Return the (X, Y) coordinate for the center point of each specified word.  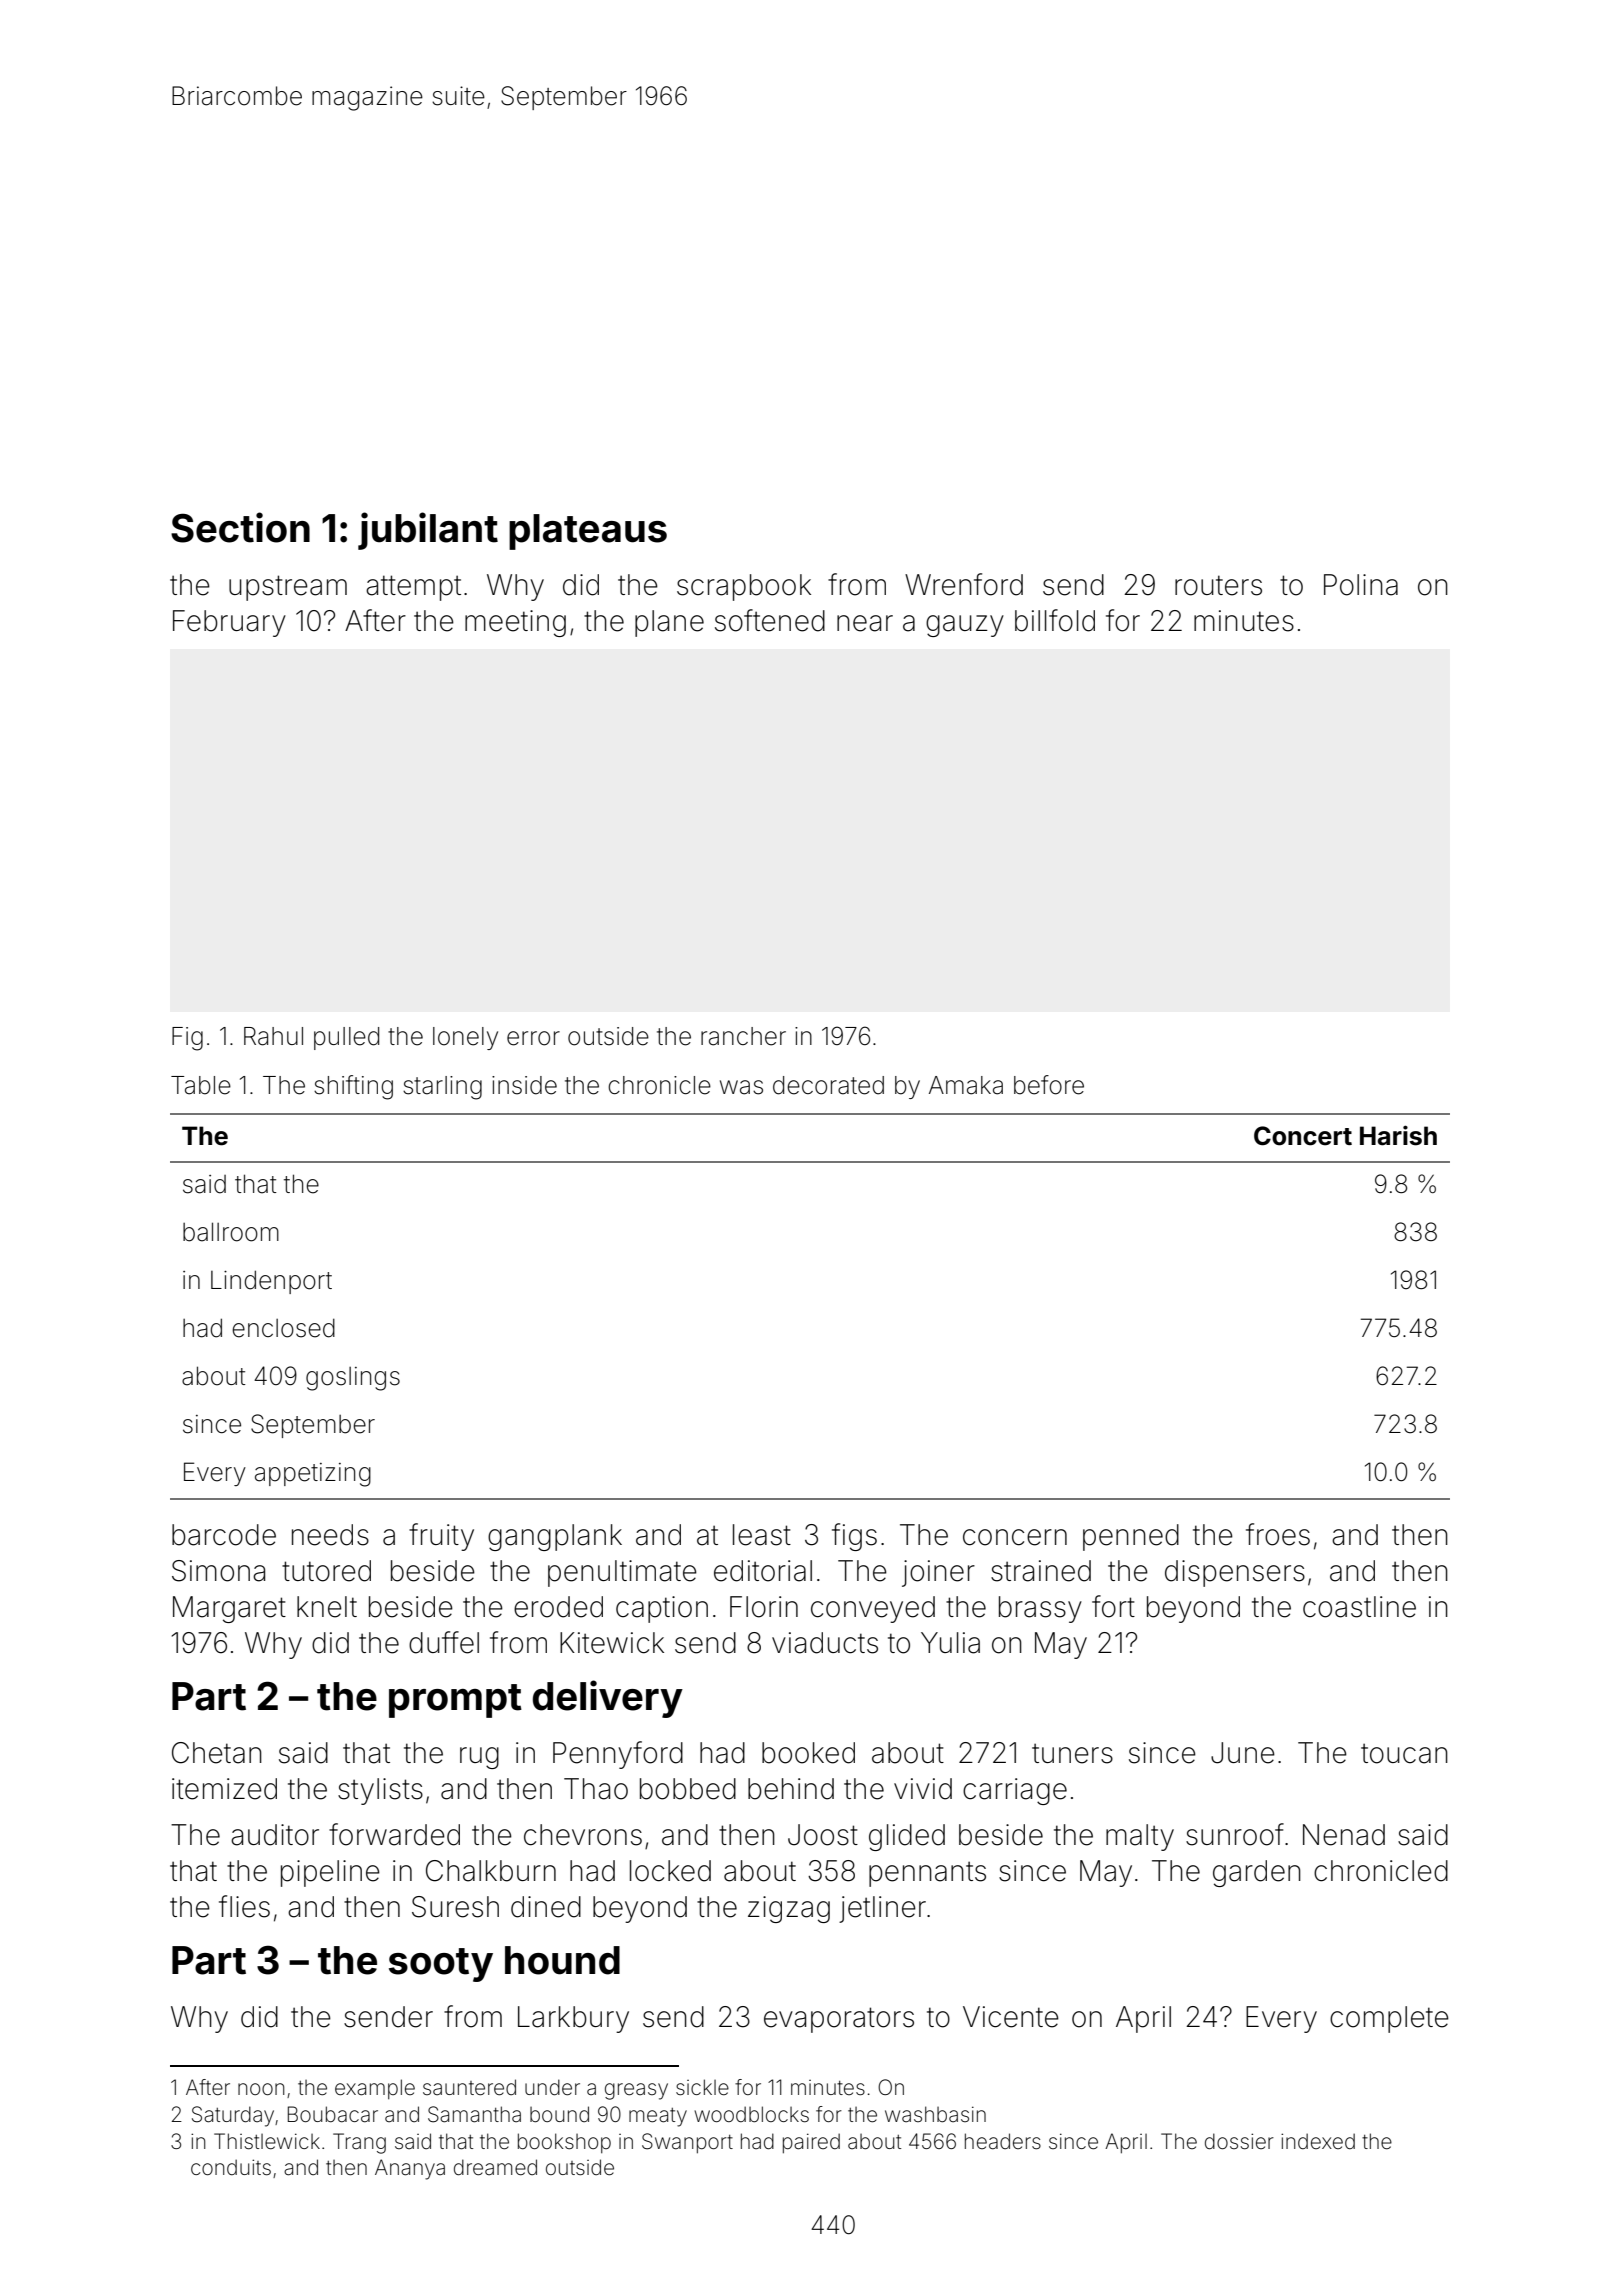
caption (662, 1609)
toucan (1404, 1753)
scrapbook (744, 587)
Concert (1303, 1136)
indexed (1318, 2141)
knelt (327, 1607)
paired (811, 2143)
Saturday (233, 2116)
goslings (353, 1379)
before (1049, 1085)
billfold (1055, 620)
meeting (515, 623)
